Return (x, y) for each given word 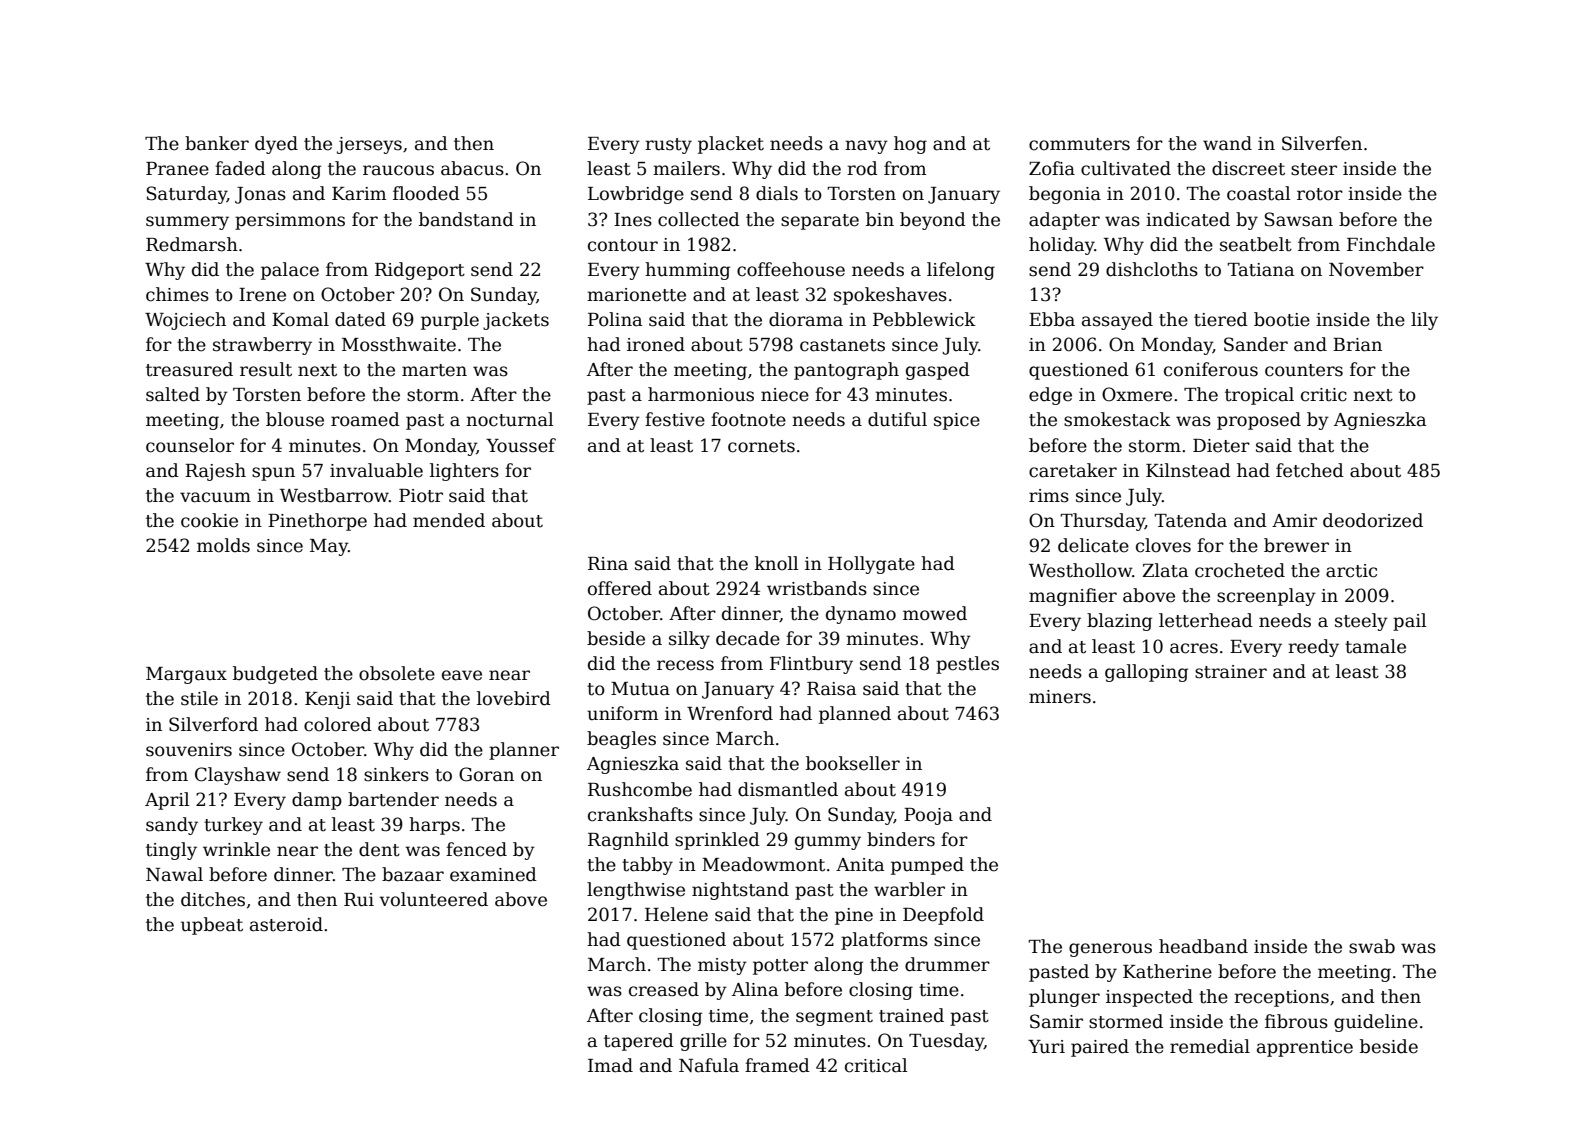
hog (910, 145)
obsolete (397, 673)
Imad (610, 1065)
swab (1372, 946)
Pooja (928, 816)
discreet (1248, 168)
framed (777, 1065)
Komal (300, 319)
